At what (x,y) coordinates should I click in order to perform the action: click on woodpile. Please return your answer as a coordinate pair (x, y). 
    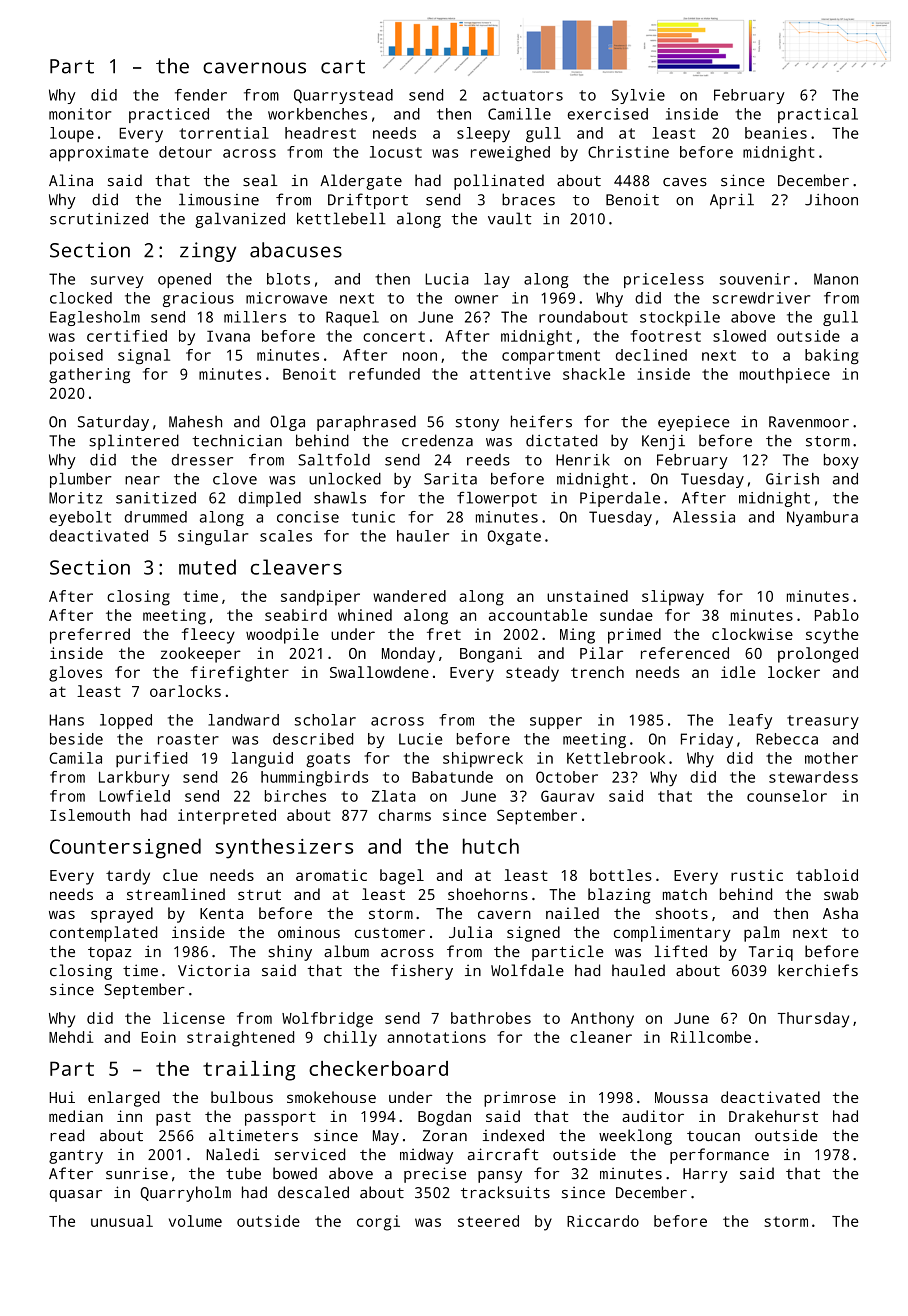
    Looking at the image, I should click on (282, 636).
